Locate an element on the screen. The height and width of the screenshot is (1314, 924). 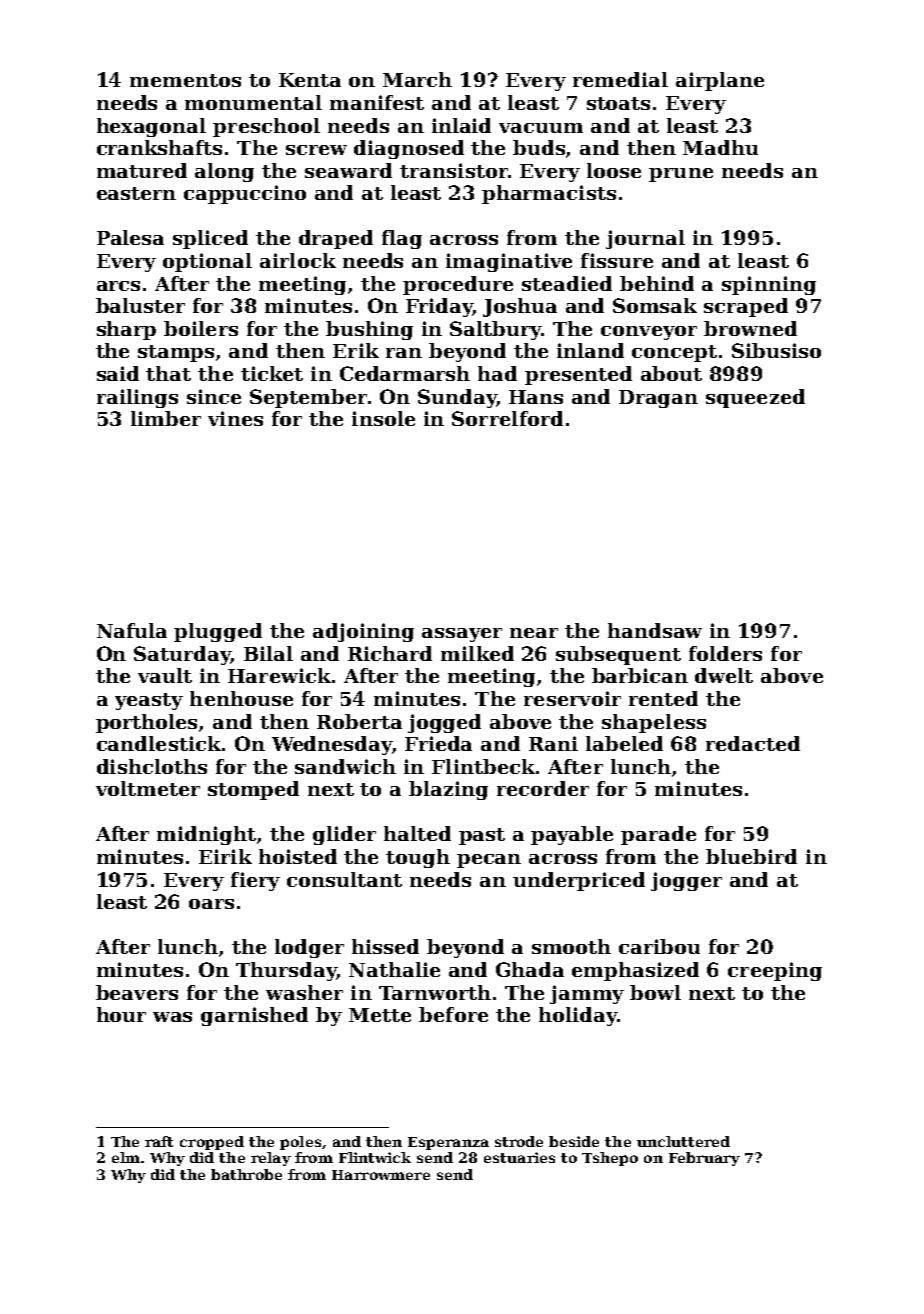
estuaries is located at coordinates (519, 1157).
